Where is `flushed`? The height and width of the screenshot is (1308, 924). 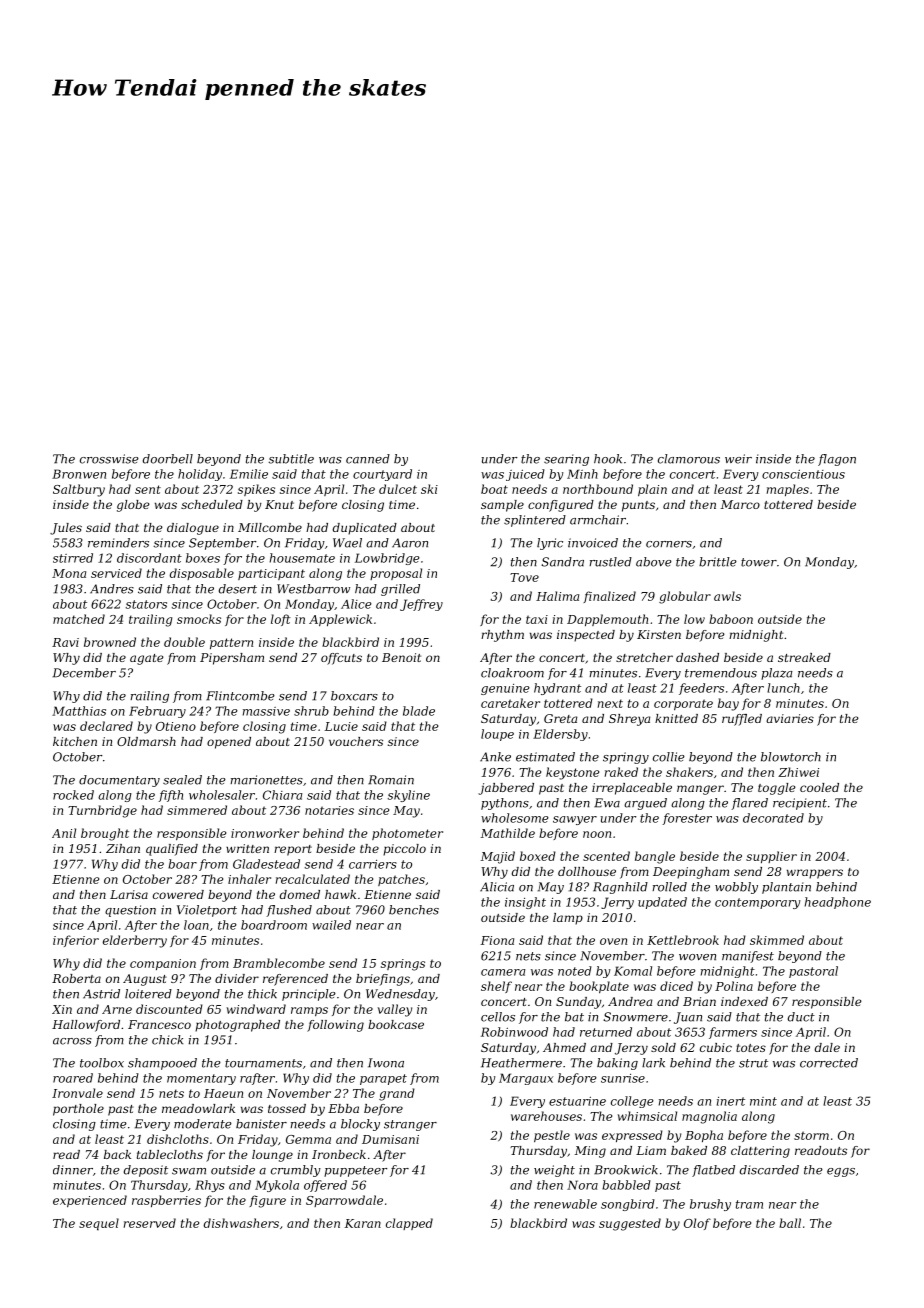
flushed is located at coordinates (289, 911).
